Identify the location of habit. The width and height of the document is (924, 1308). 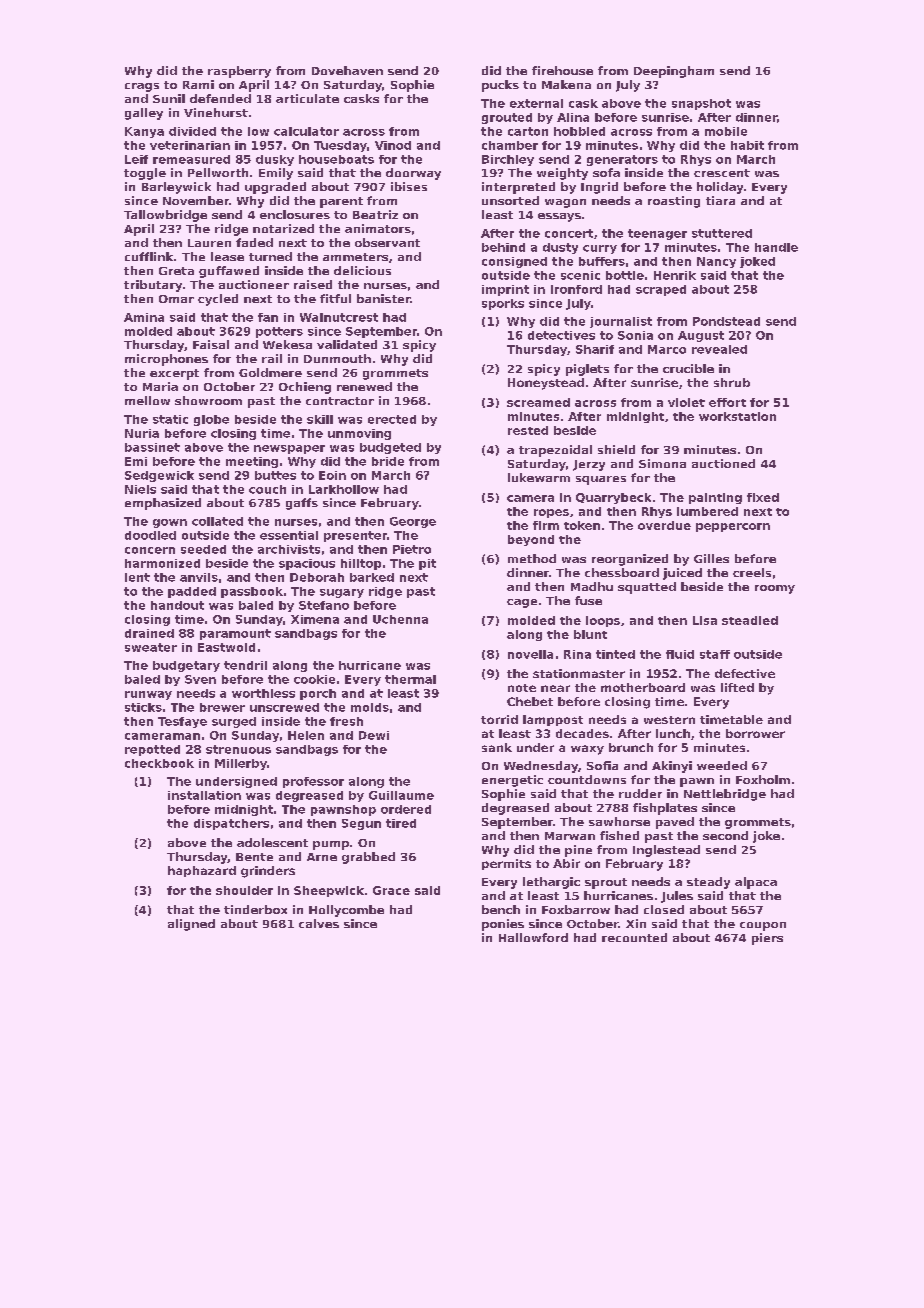
(747, 145).
